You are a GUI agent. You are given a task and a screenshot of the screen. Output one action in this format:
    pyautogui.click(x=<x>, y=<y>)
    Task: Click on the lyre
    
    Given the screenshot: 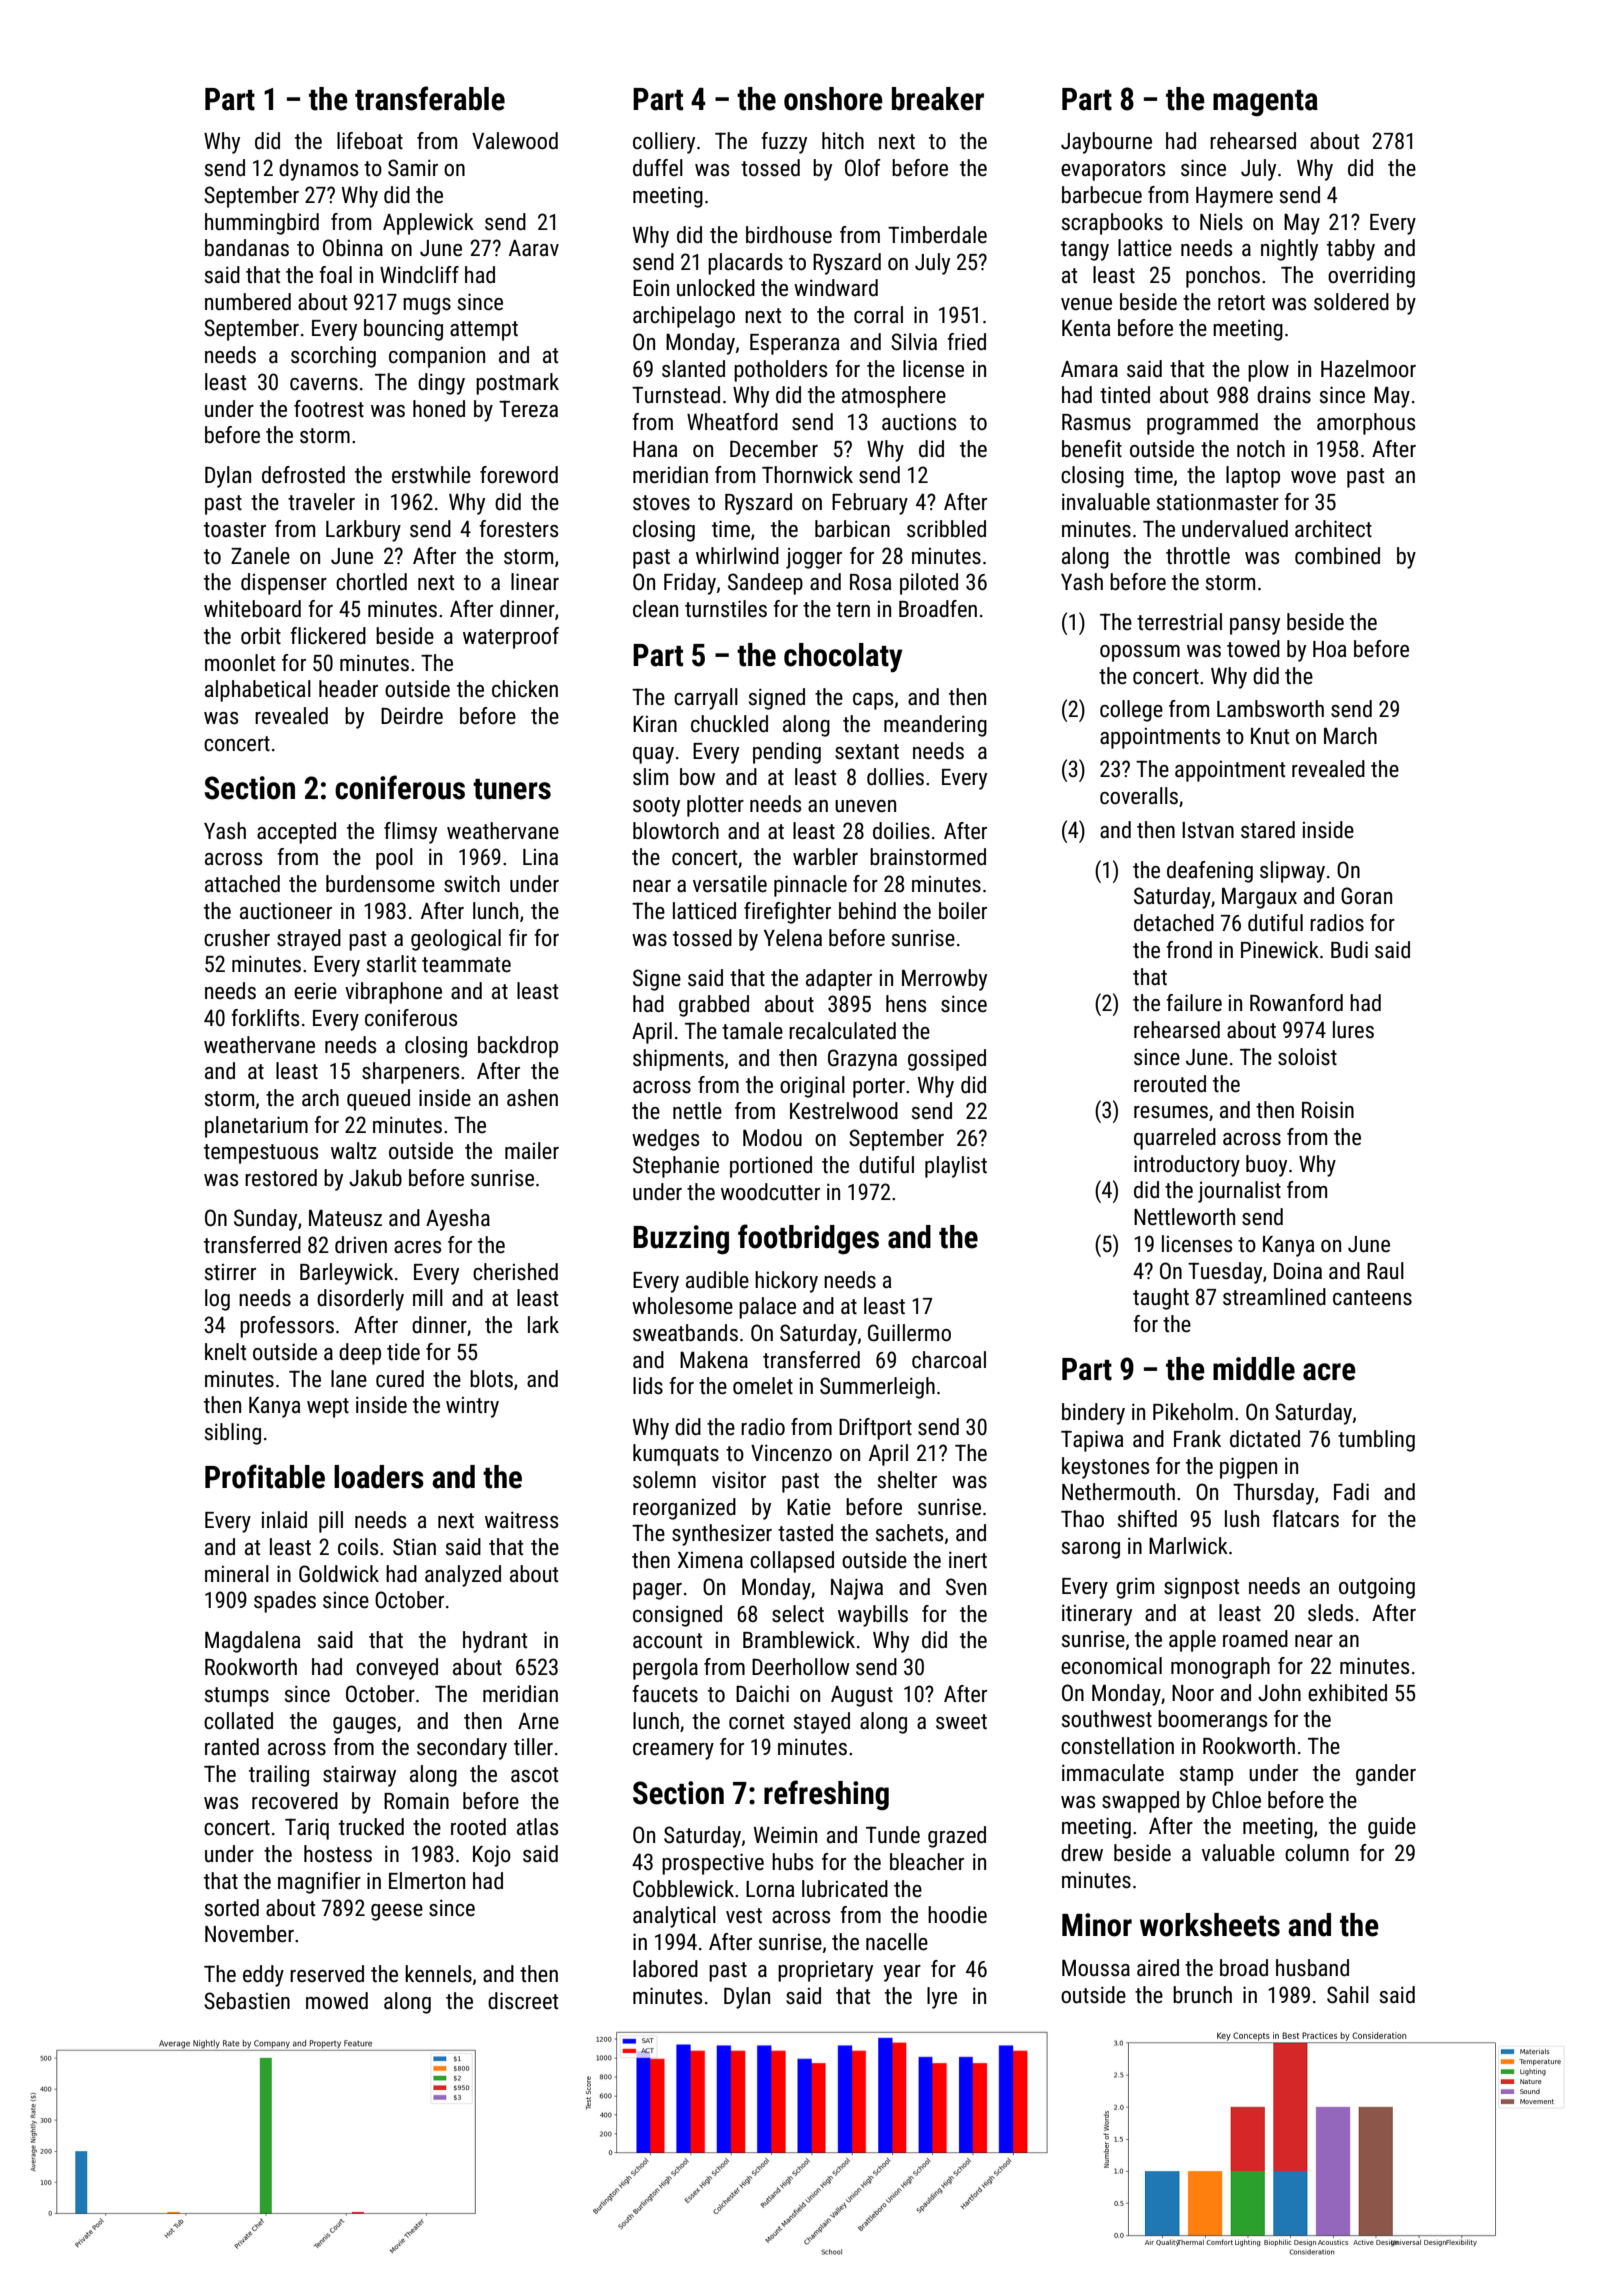 What is the action you would take?
    pyautogui.click(x=942, y=1998)
